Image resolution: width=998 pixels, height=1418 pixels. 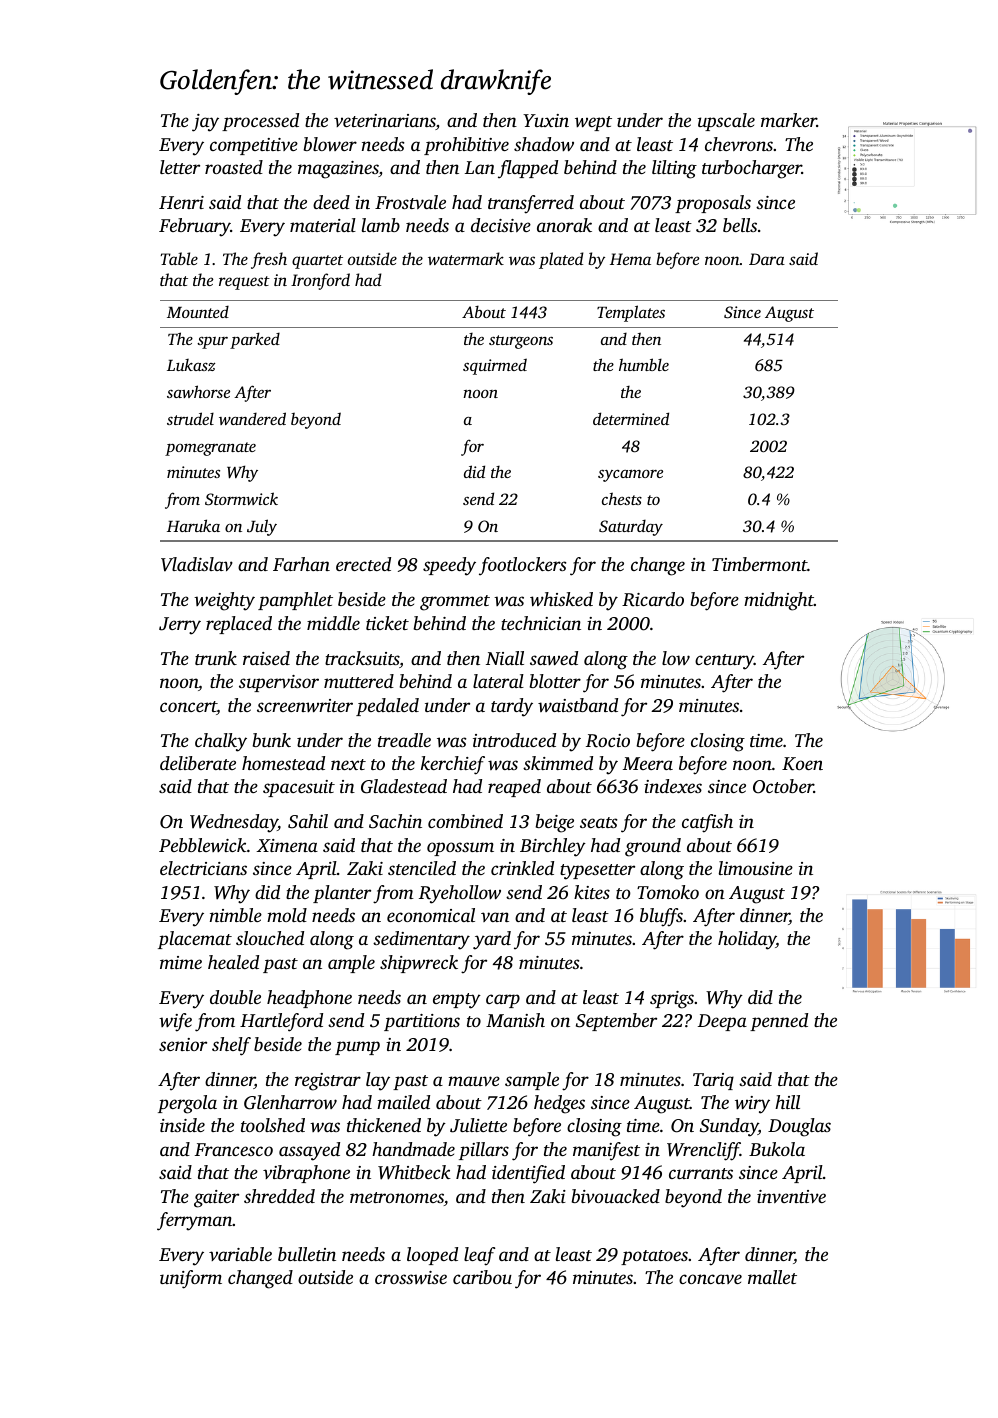 What do you see at coordinates (789, 120) in the document?
I see `marker` at bounding box center [789, 120].
